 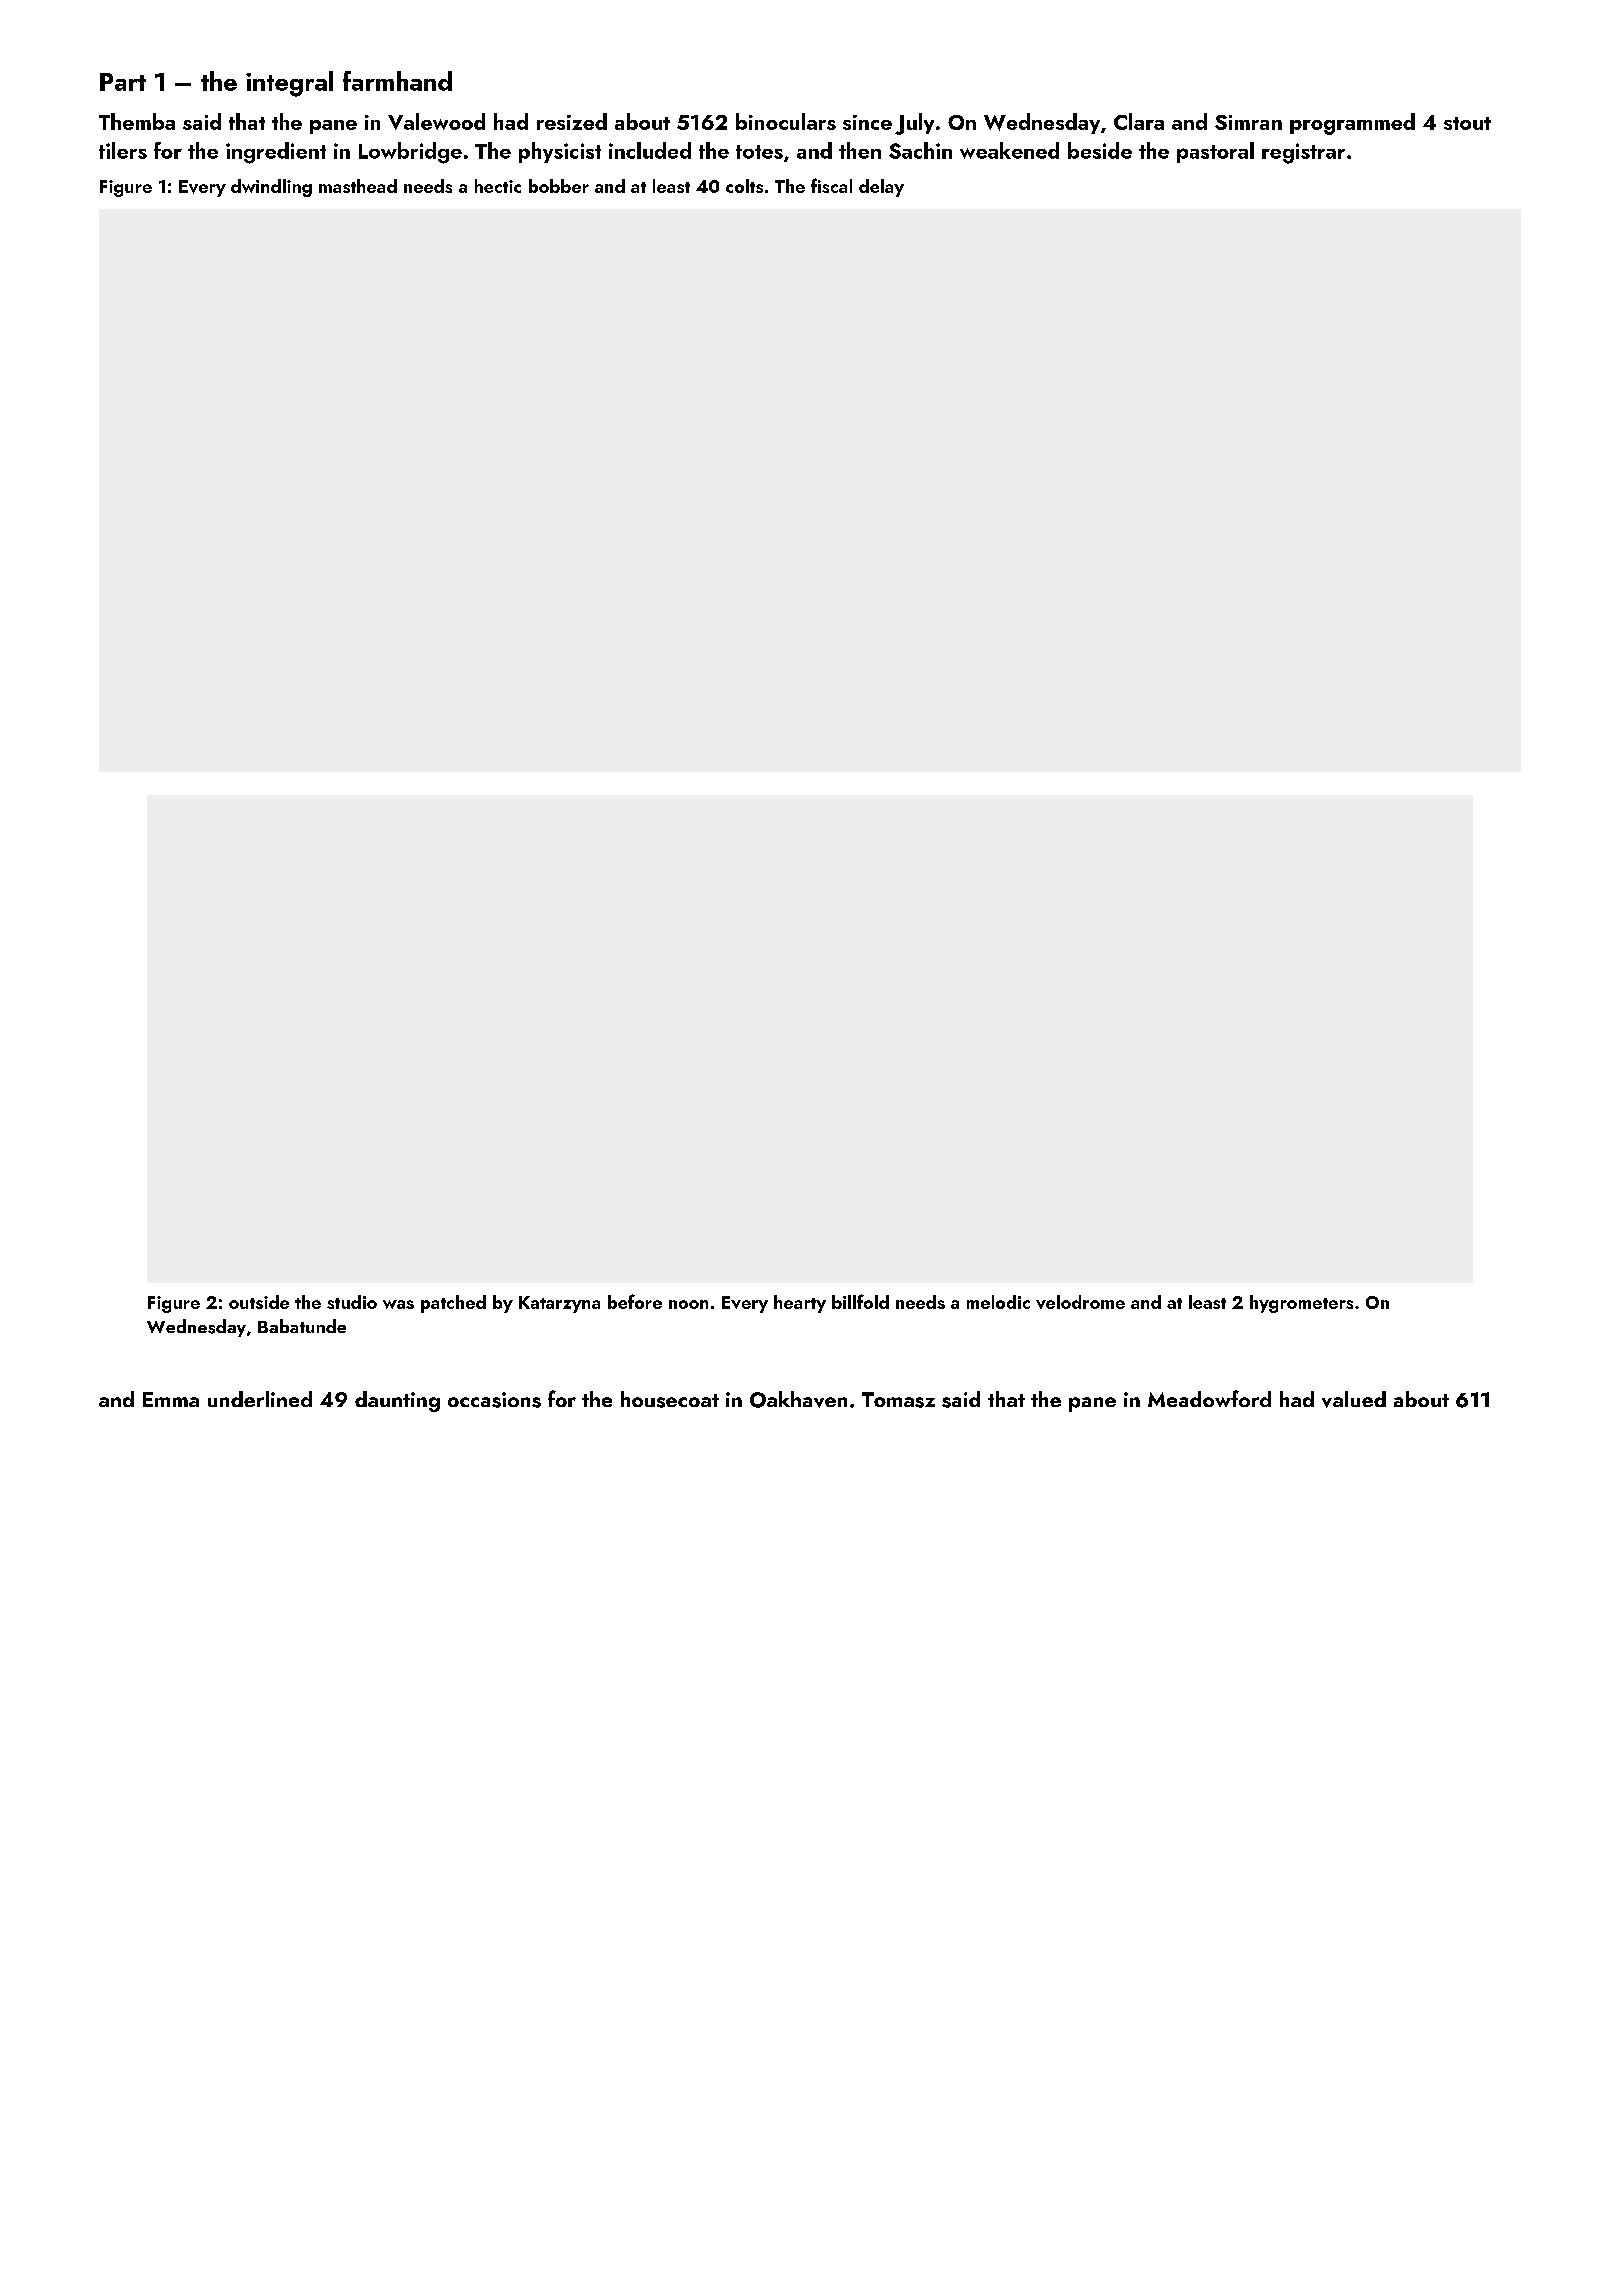 I want to click on Part, so click(x=123, y=82).
